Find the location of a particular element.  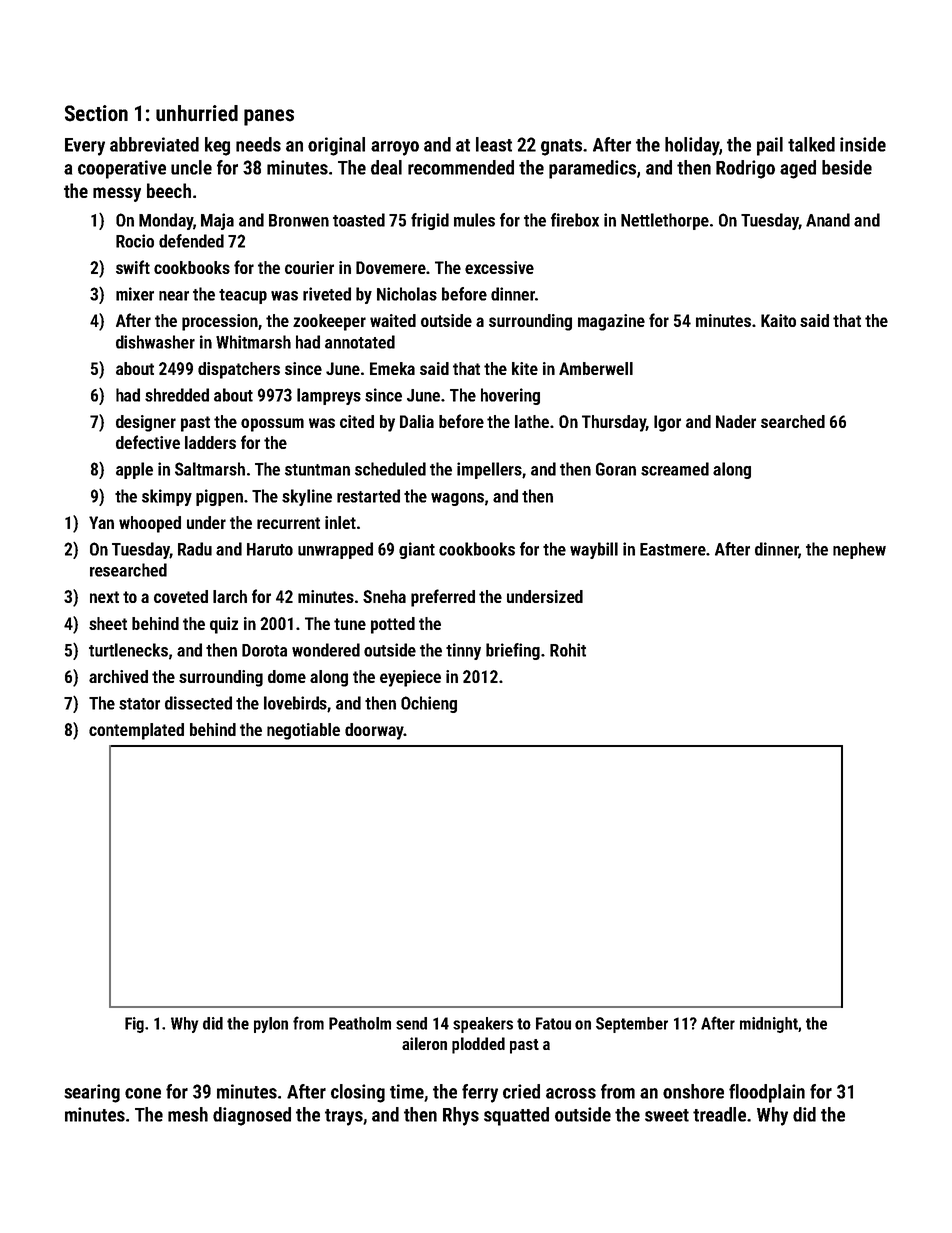

holiday is located at coordinates (692, 146).
